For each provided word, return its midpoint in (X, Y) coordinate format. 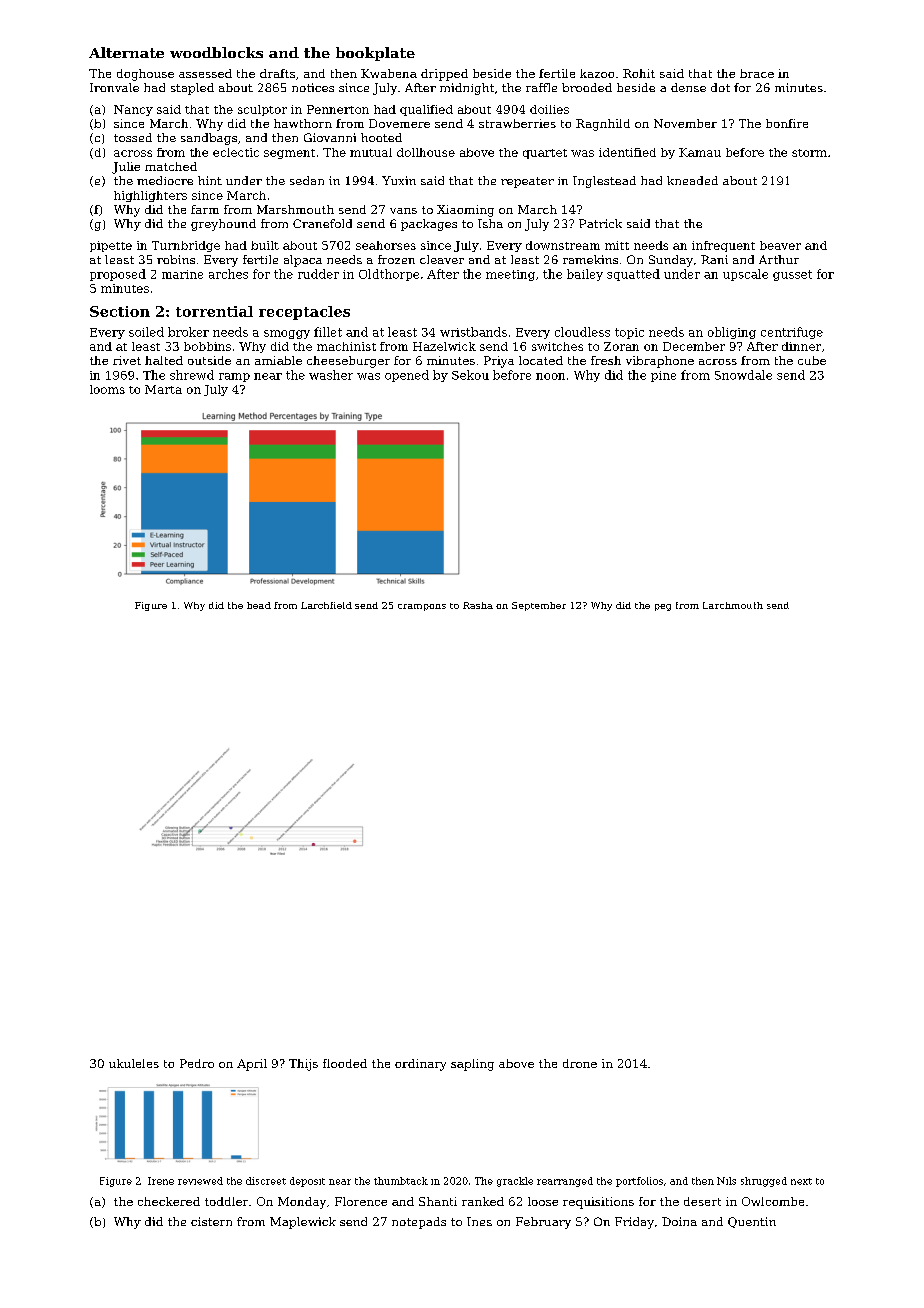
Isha (490, 223)
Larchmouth (733, 605)
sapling (472, 1065)
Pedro (197, 1063)
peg (663, 607)
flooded (345, 1063)
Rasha (478, 605)
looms (107, 389)
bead (259, 605)
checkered (169, 1201)
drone (580, 1063)
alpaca (303, 261)
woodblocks (216, 52)
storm (809, 153)
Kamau (700, 152)
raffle (541, 87)
